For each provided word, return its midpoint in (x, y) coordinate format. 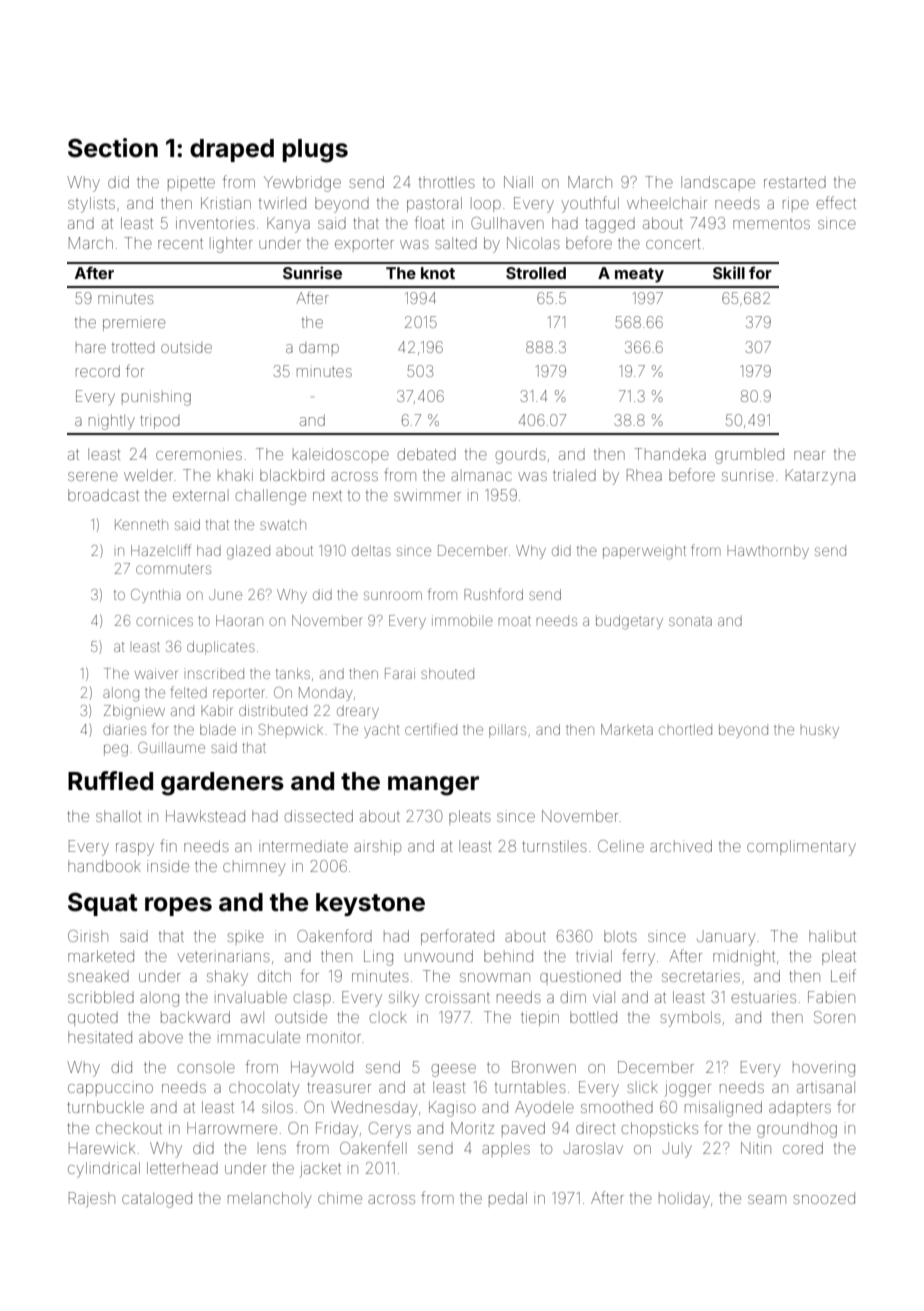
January (726, 939)
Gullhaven (507, 223)
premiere (134, 325)
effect (836, 202)
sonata (690, 621)
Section (113, 148)
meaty (639, 275)
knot (438, 273)
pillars (507, 731)
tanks (293, 673)
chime (340, 1198)
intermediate (303, 846)
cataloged (157, 1200)
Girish (88, 936)
